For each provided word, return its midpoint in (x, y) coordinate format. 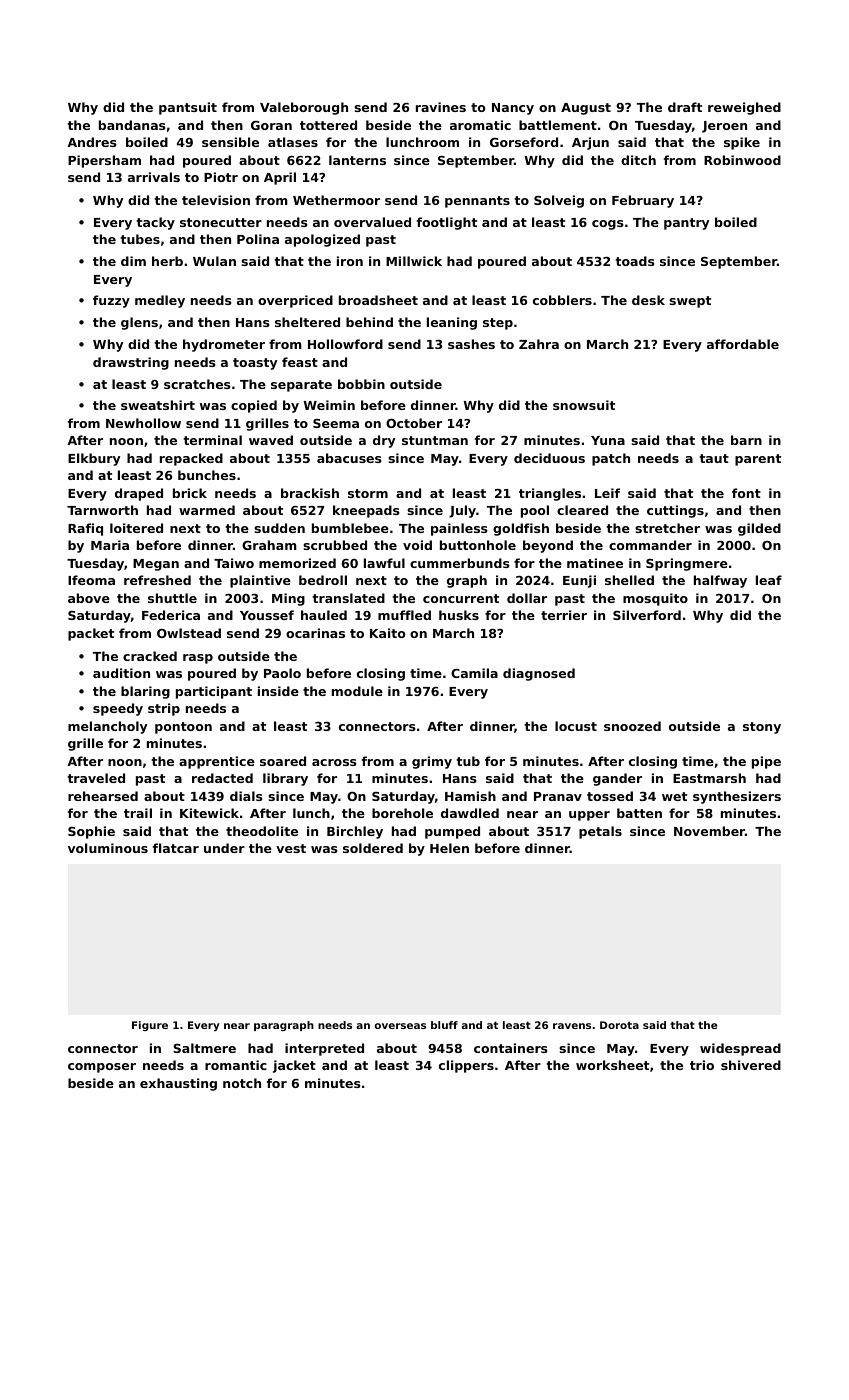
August (586, 109)
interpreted (324, 1049)
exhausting (178, 1084)
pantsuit (188, 108)
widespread (740, 1049)
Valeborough (304, 108)
